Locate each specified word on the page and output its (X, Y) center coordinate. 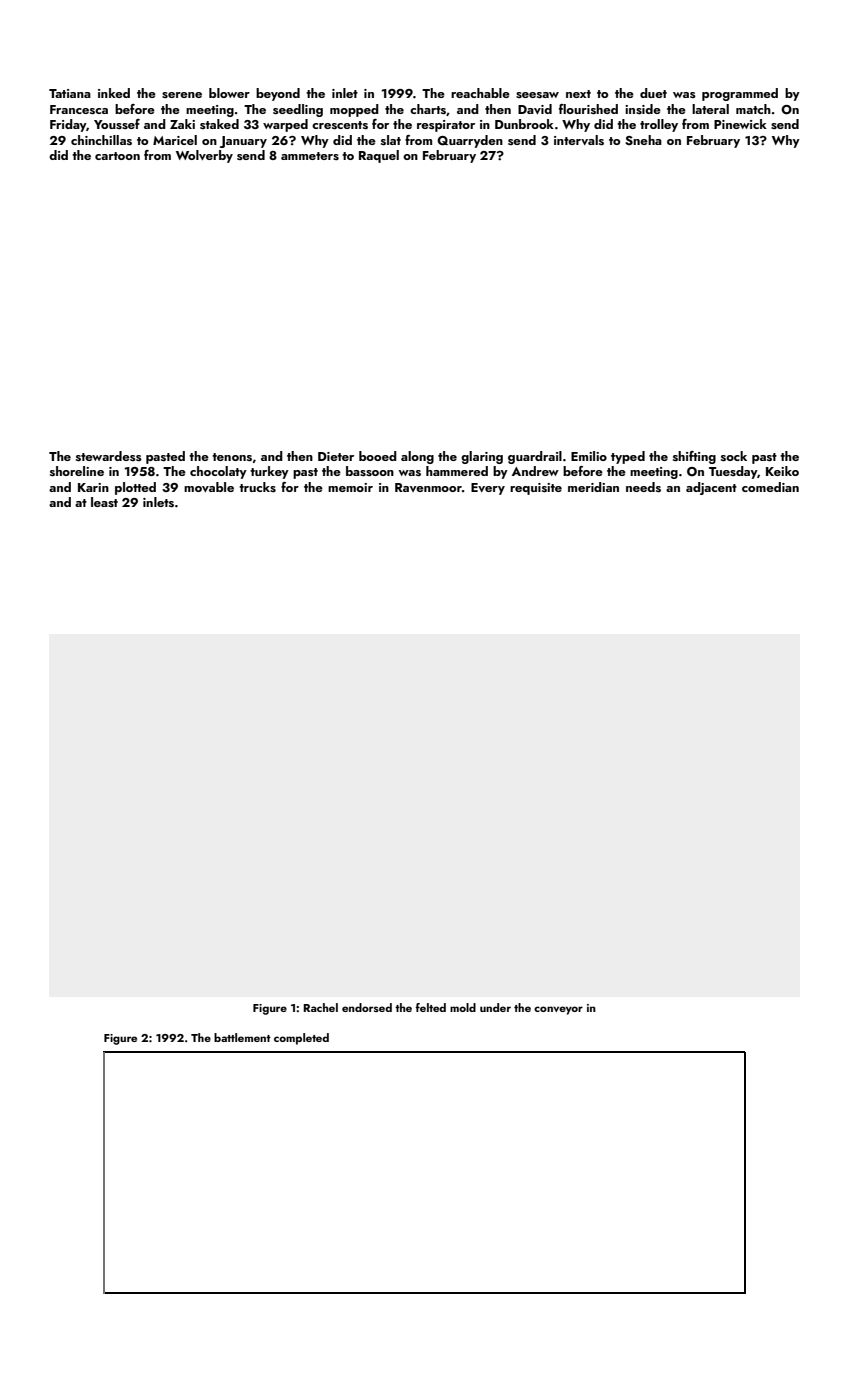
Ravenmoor (428, 487)
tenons (232, 457)
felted (431, 1007)
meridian (593, 487)
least (104, 502)
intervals (579, 140)
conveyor (558, 1010)
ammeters (310, 156)
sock (734, 456)
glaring (482, 457)
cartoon (117, 156)
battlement (242, 1037)
